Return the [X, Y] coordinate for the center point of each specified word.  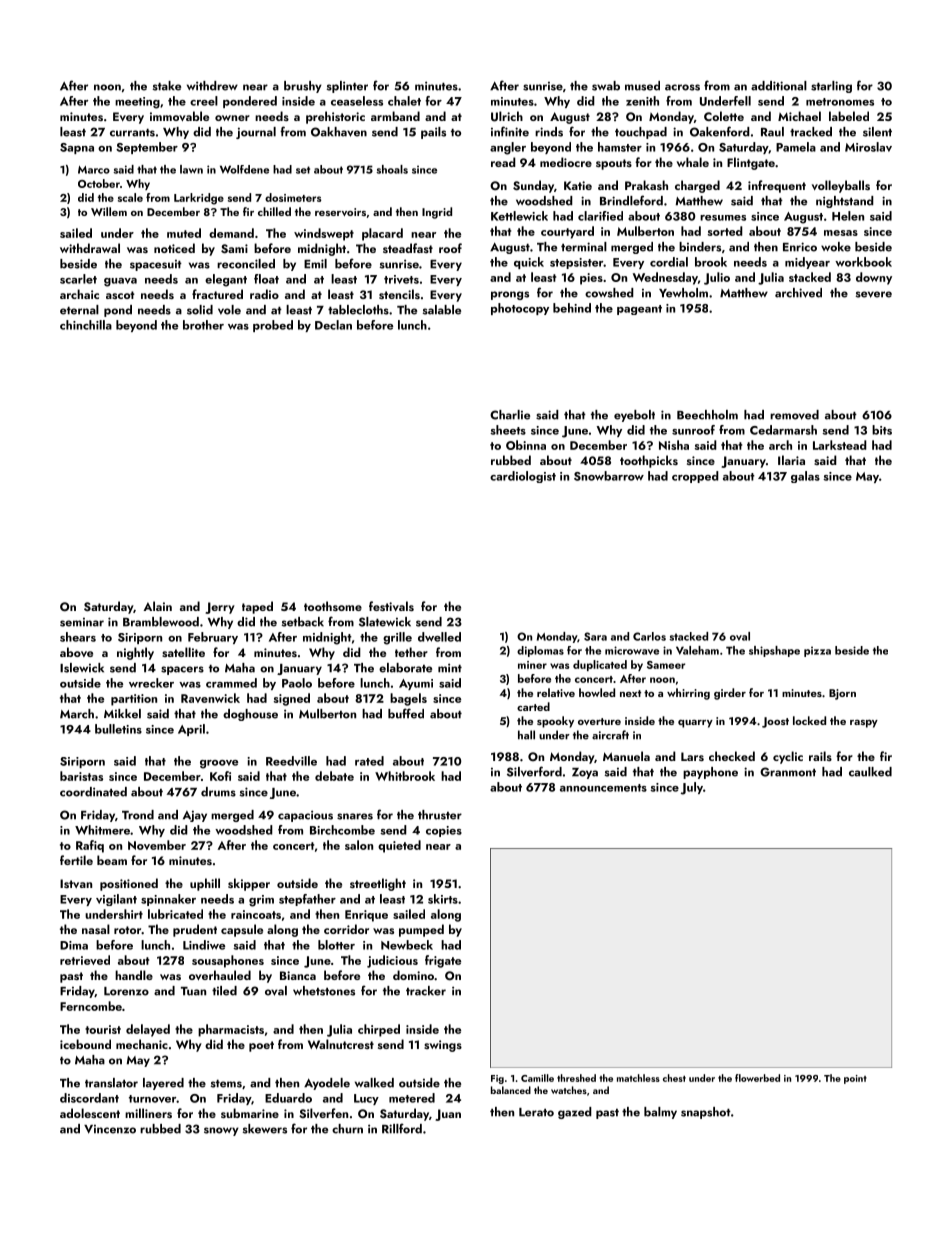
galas [805, 477]
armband [395, 116]
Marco [94, 170]
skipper [249, 884]
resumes [723, 218]
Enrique [366, 916]
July [692, 788]
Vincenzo [110, 1129]
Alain [157, 606]
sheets [508, 430]
